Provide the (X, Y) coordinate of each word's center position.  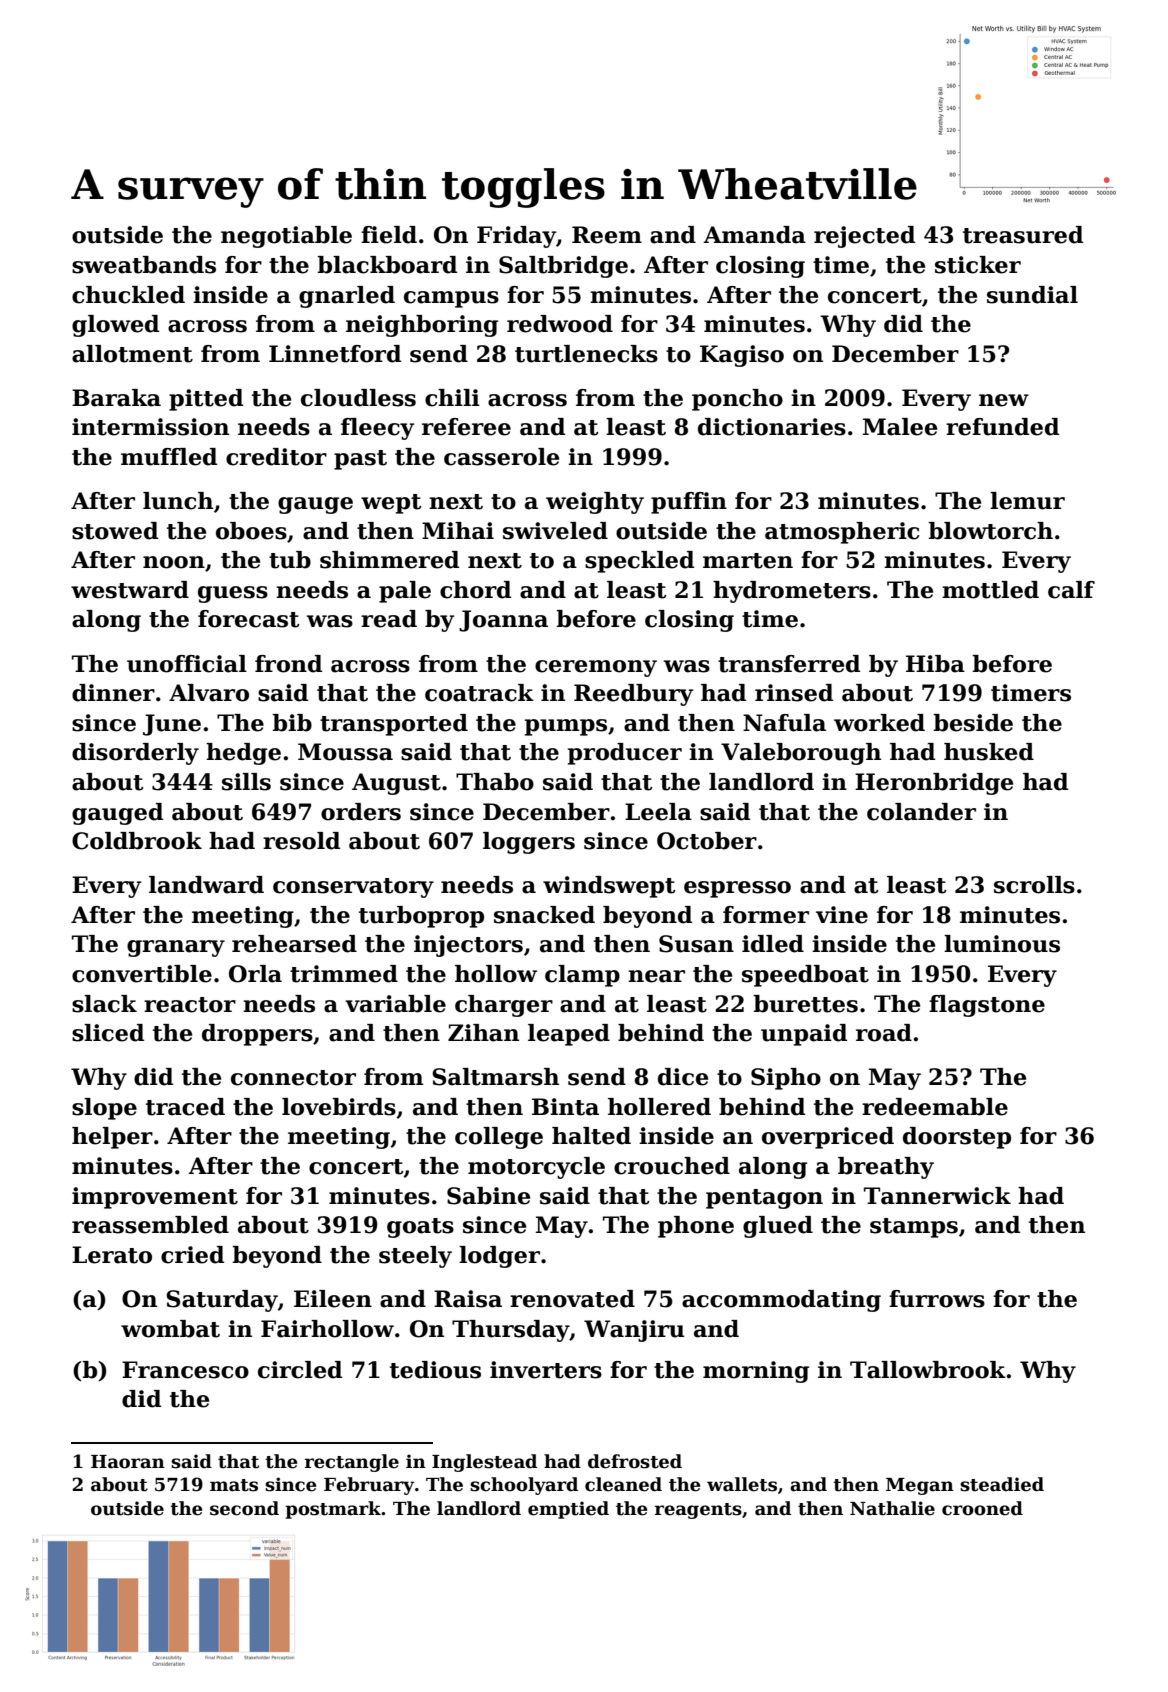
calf (1071, 590)
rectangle (352, 1463)
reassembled (150, 1225)
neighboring (422, 326)
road (884, 1033)
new (1004, 400)
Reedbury (633, 695)
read (389, 619)
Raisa (468, 1299)
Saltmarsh (495, 1077)
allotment (132, 354)
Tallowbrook (928, 1370)
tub (290, 560)
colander (921, 812)
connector (293, 1078)
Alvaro (209, 693)
